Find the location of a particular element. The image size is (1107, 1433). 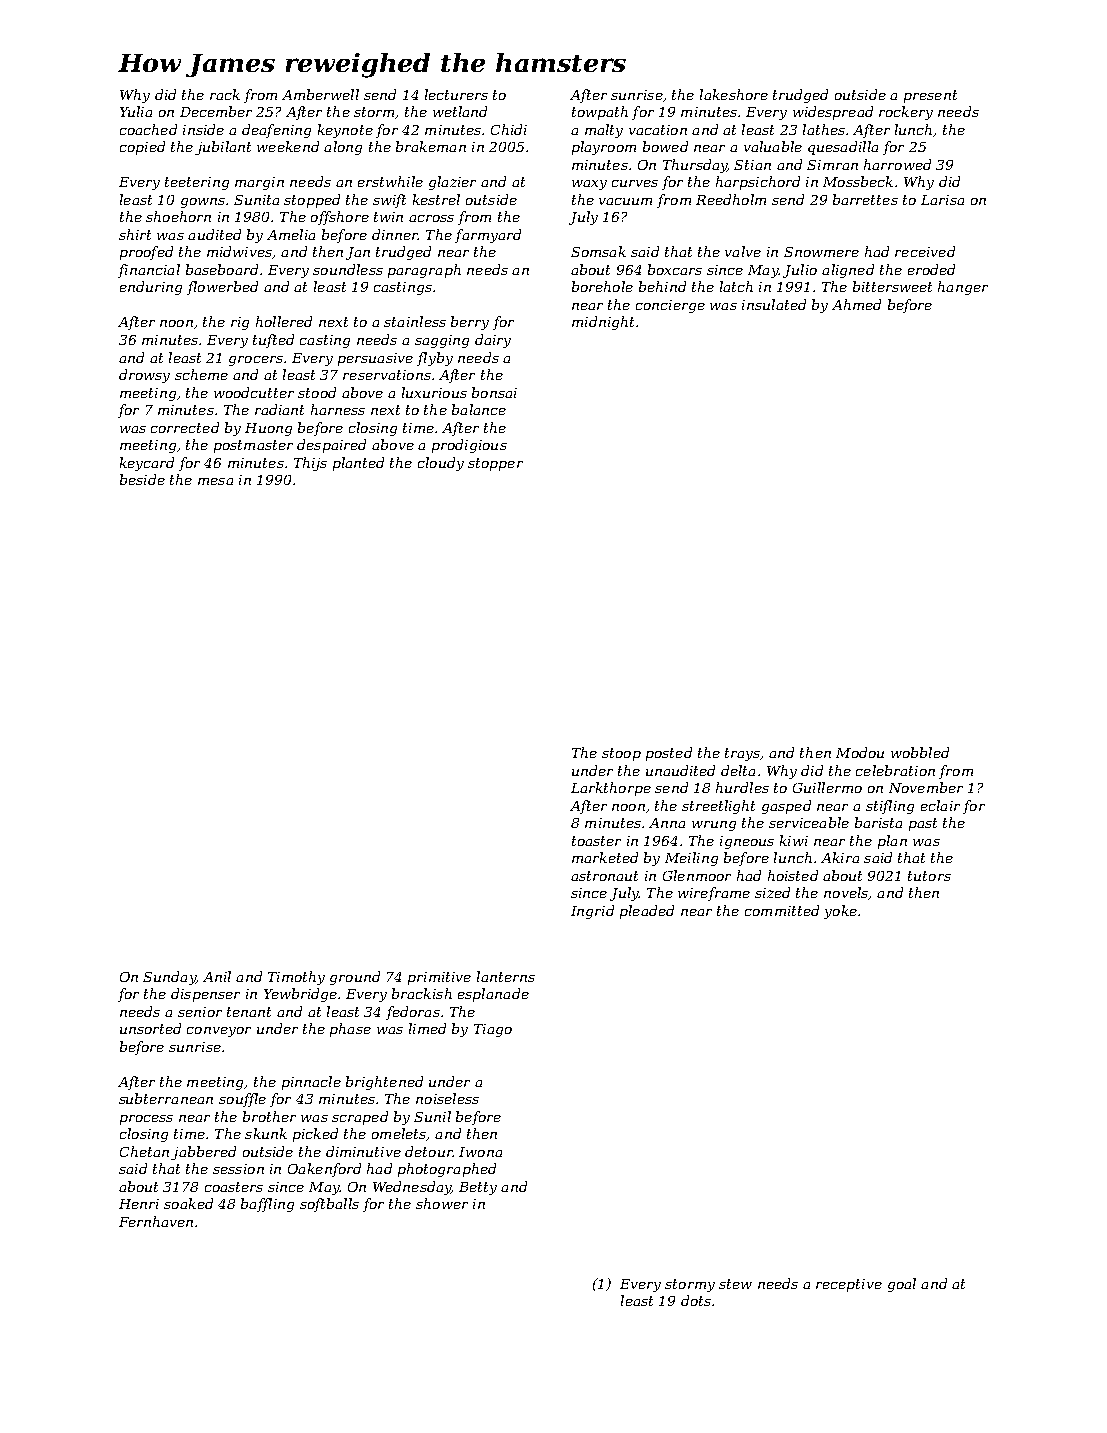

jubilant is located at coordinates (223, 148).
